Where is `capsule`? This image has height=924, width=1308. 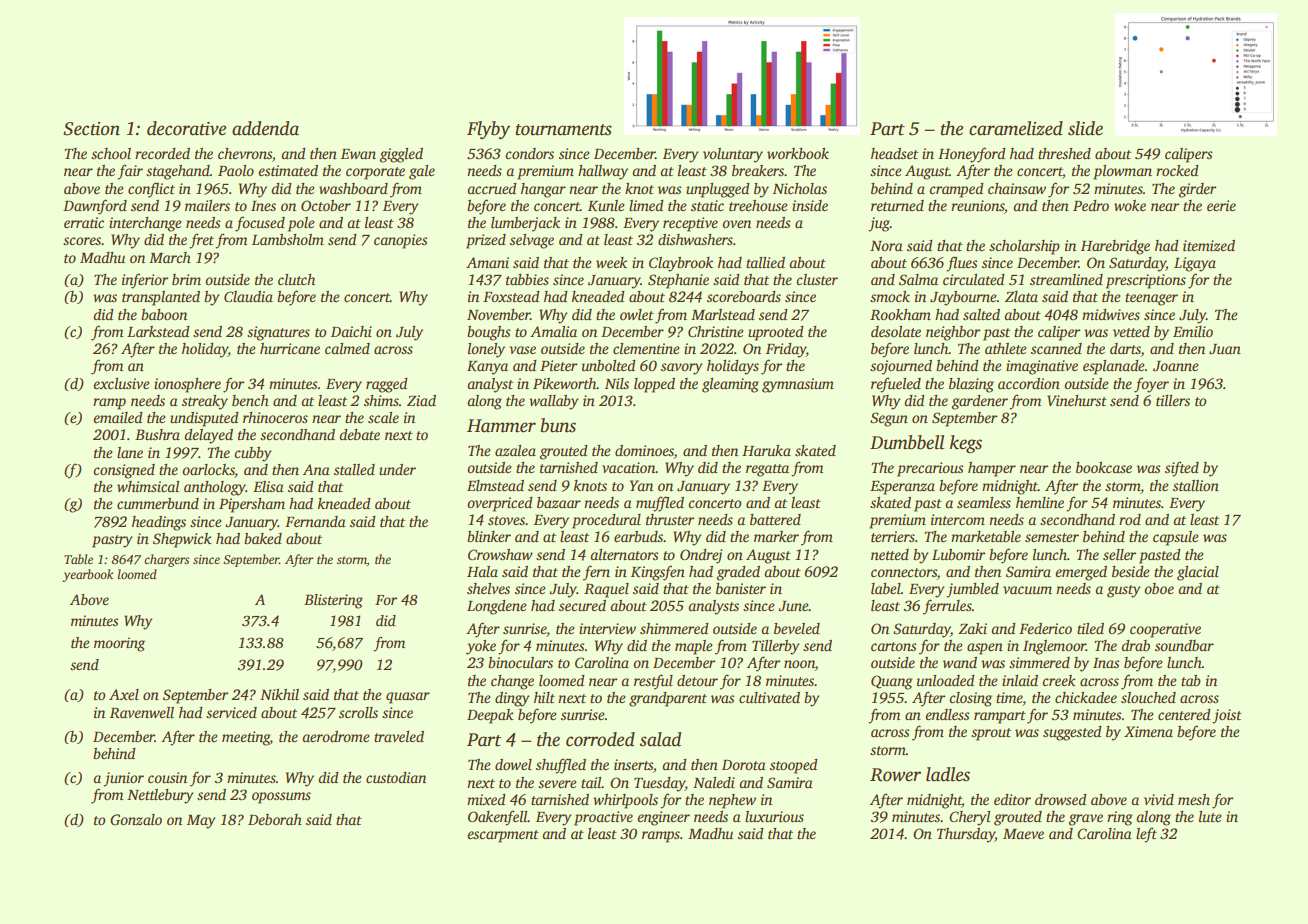 capsule is located at coordinates (1176, 538).
